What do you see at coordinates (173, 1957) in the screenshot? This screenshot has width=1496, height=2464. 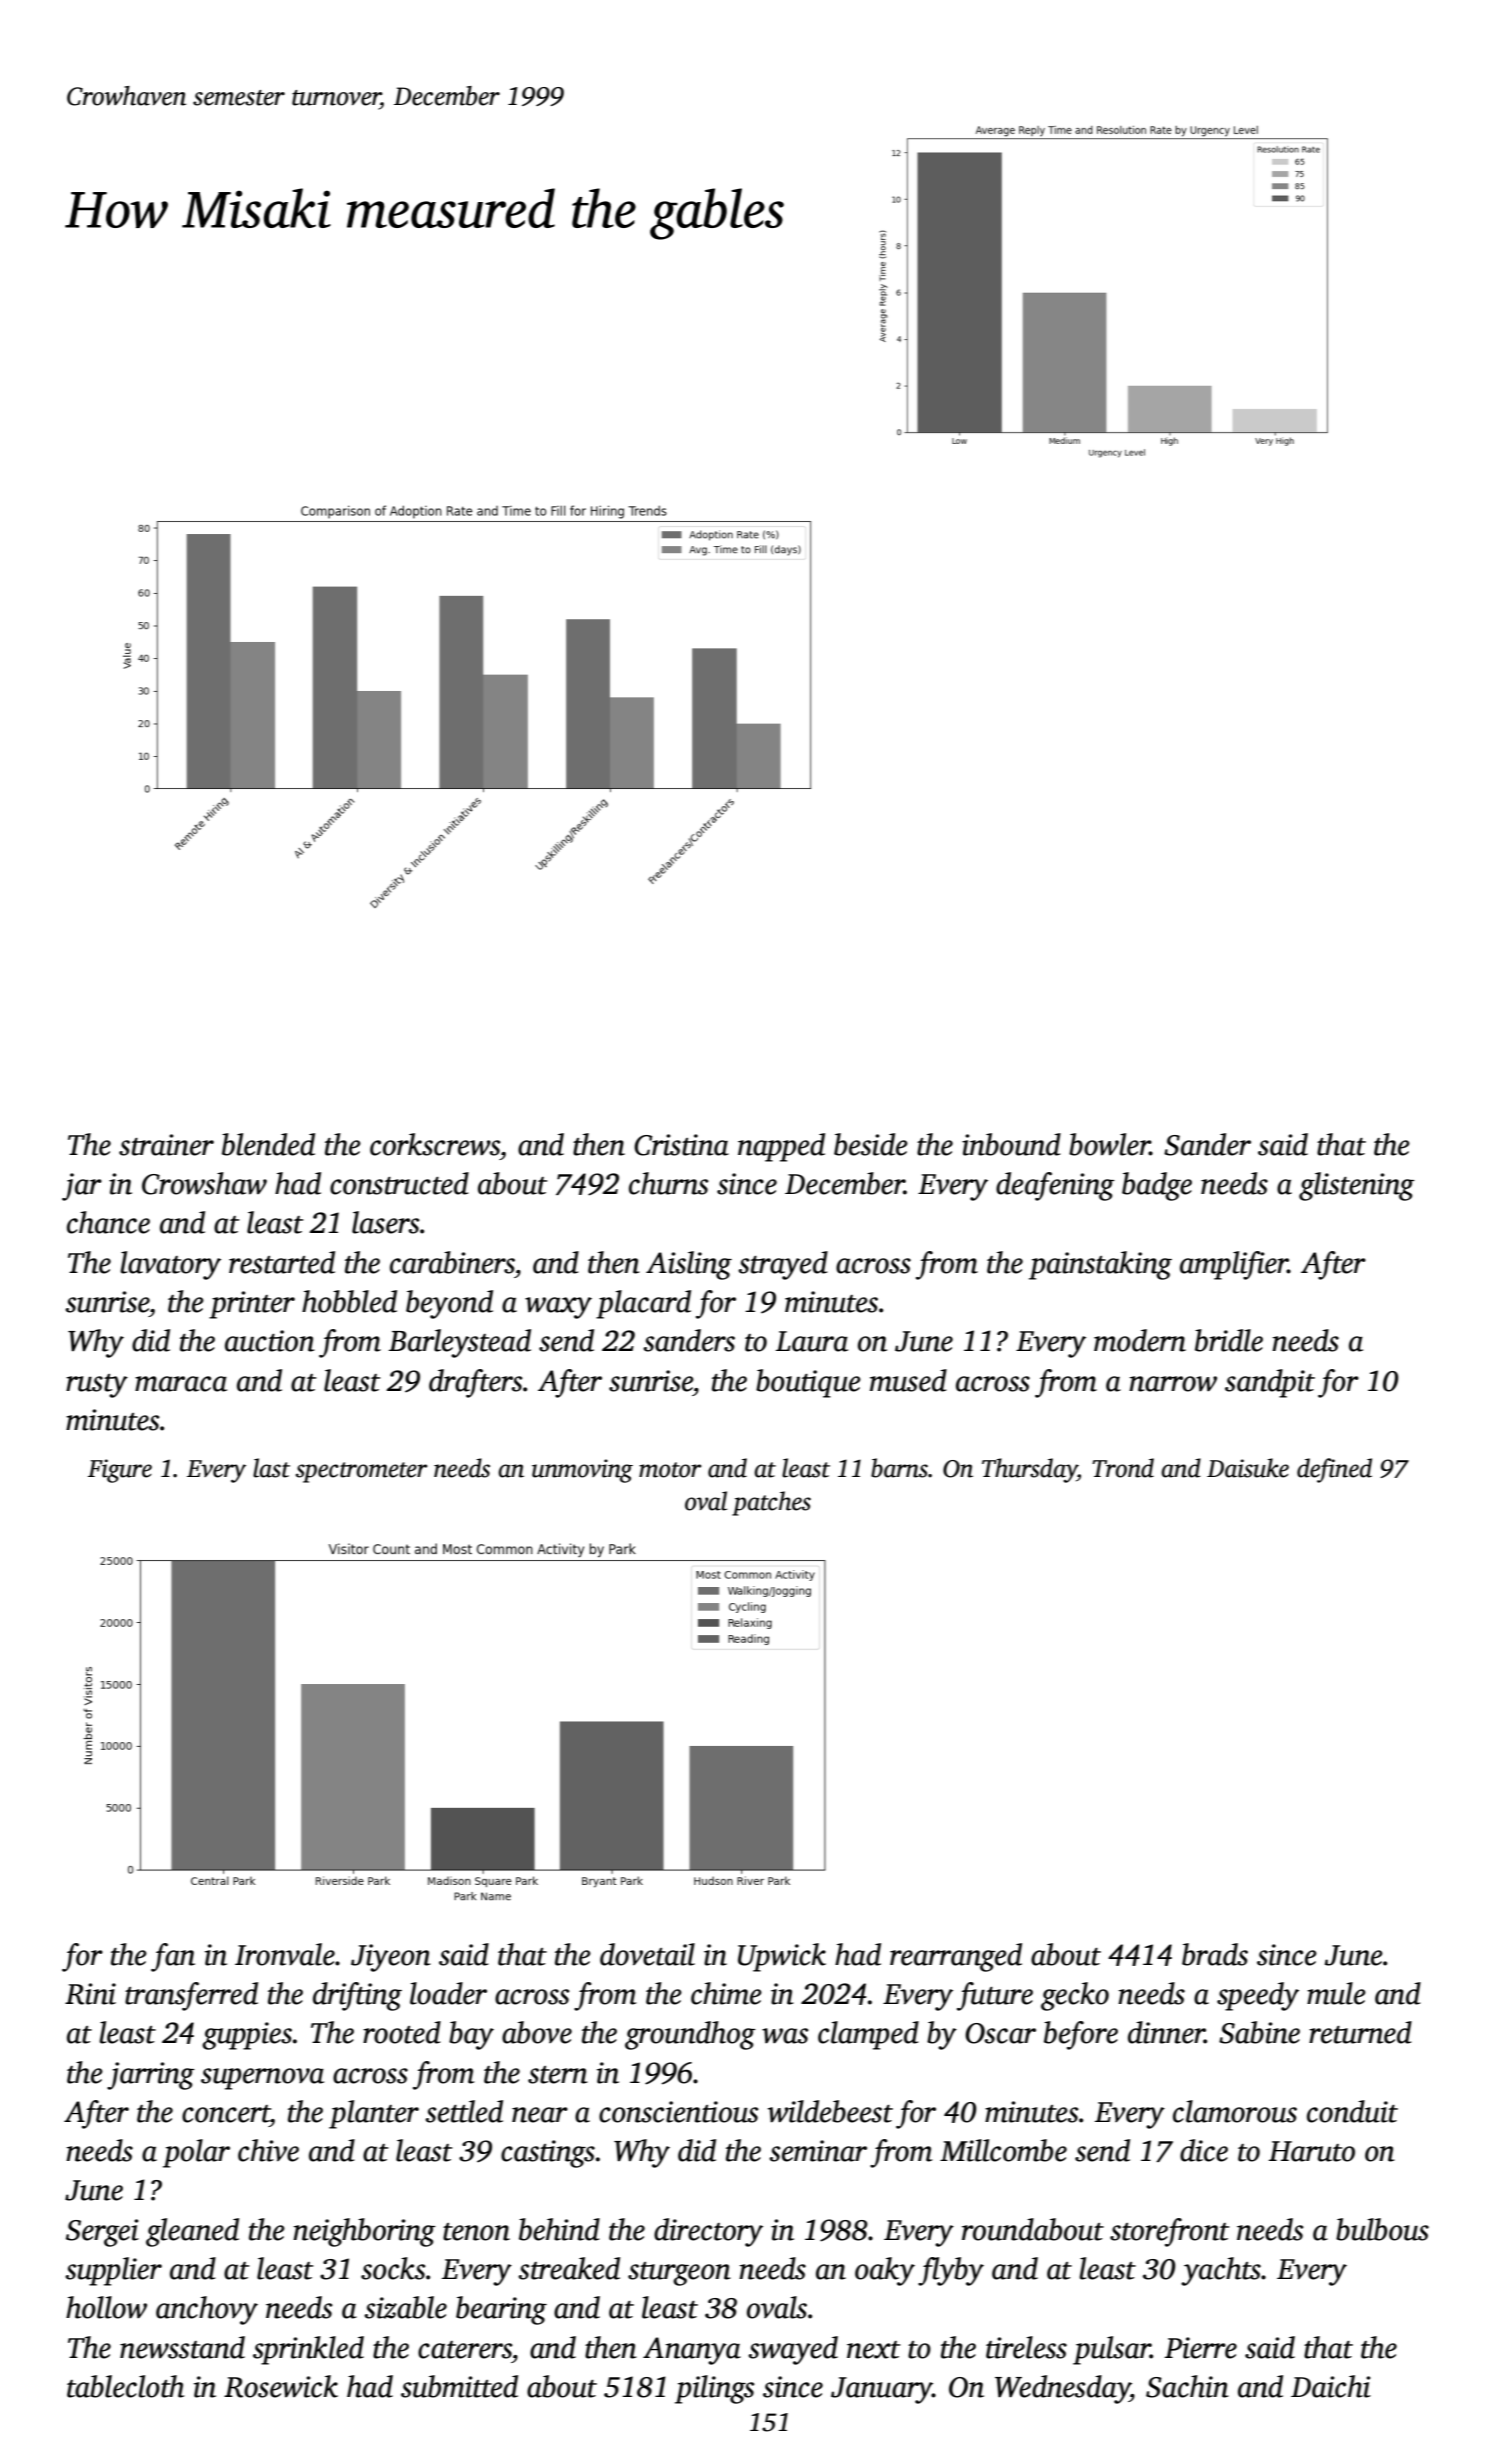 I see `fan` at bounding box center [173, 1957].
